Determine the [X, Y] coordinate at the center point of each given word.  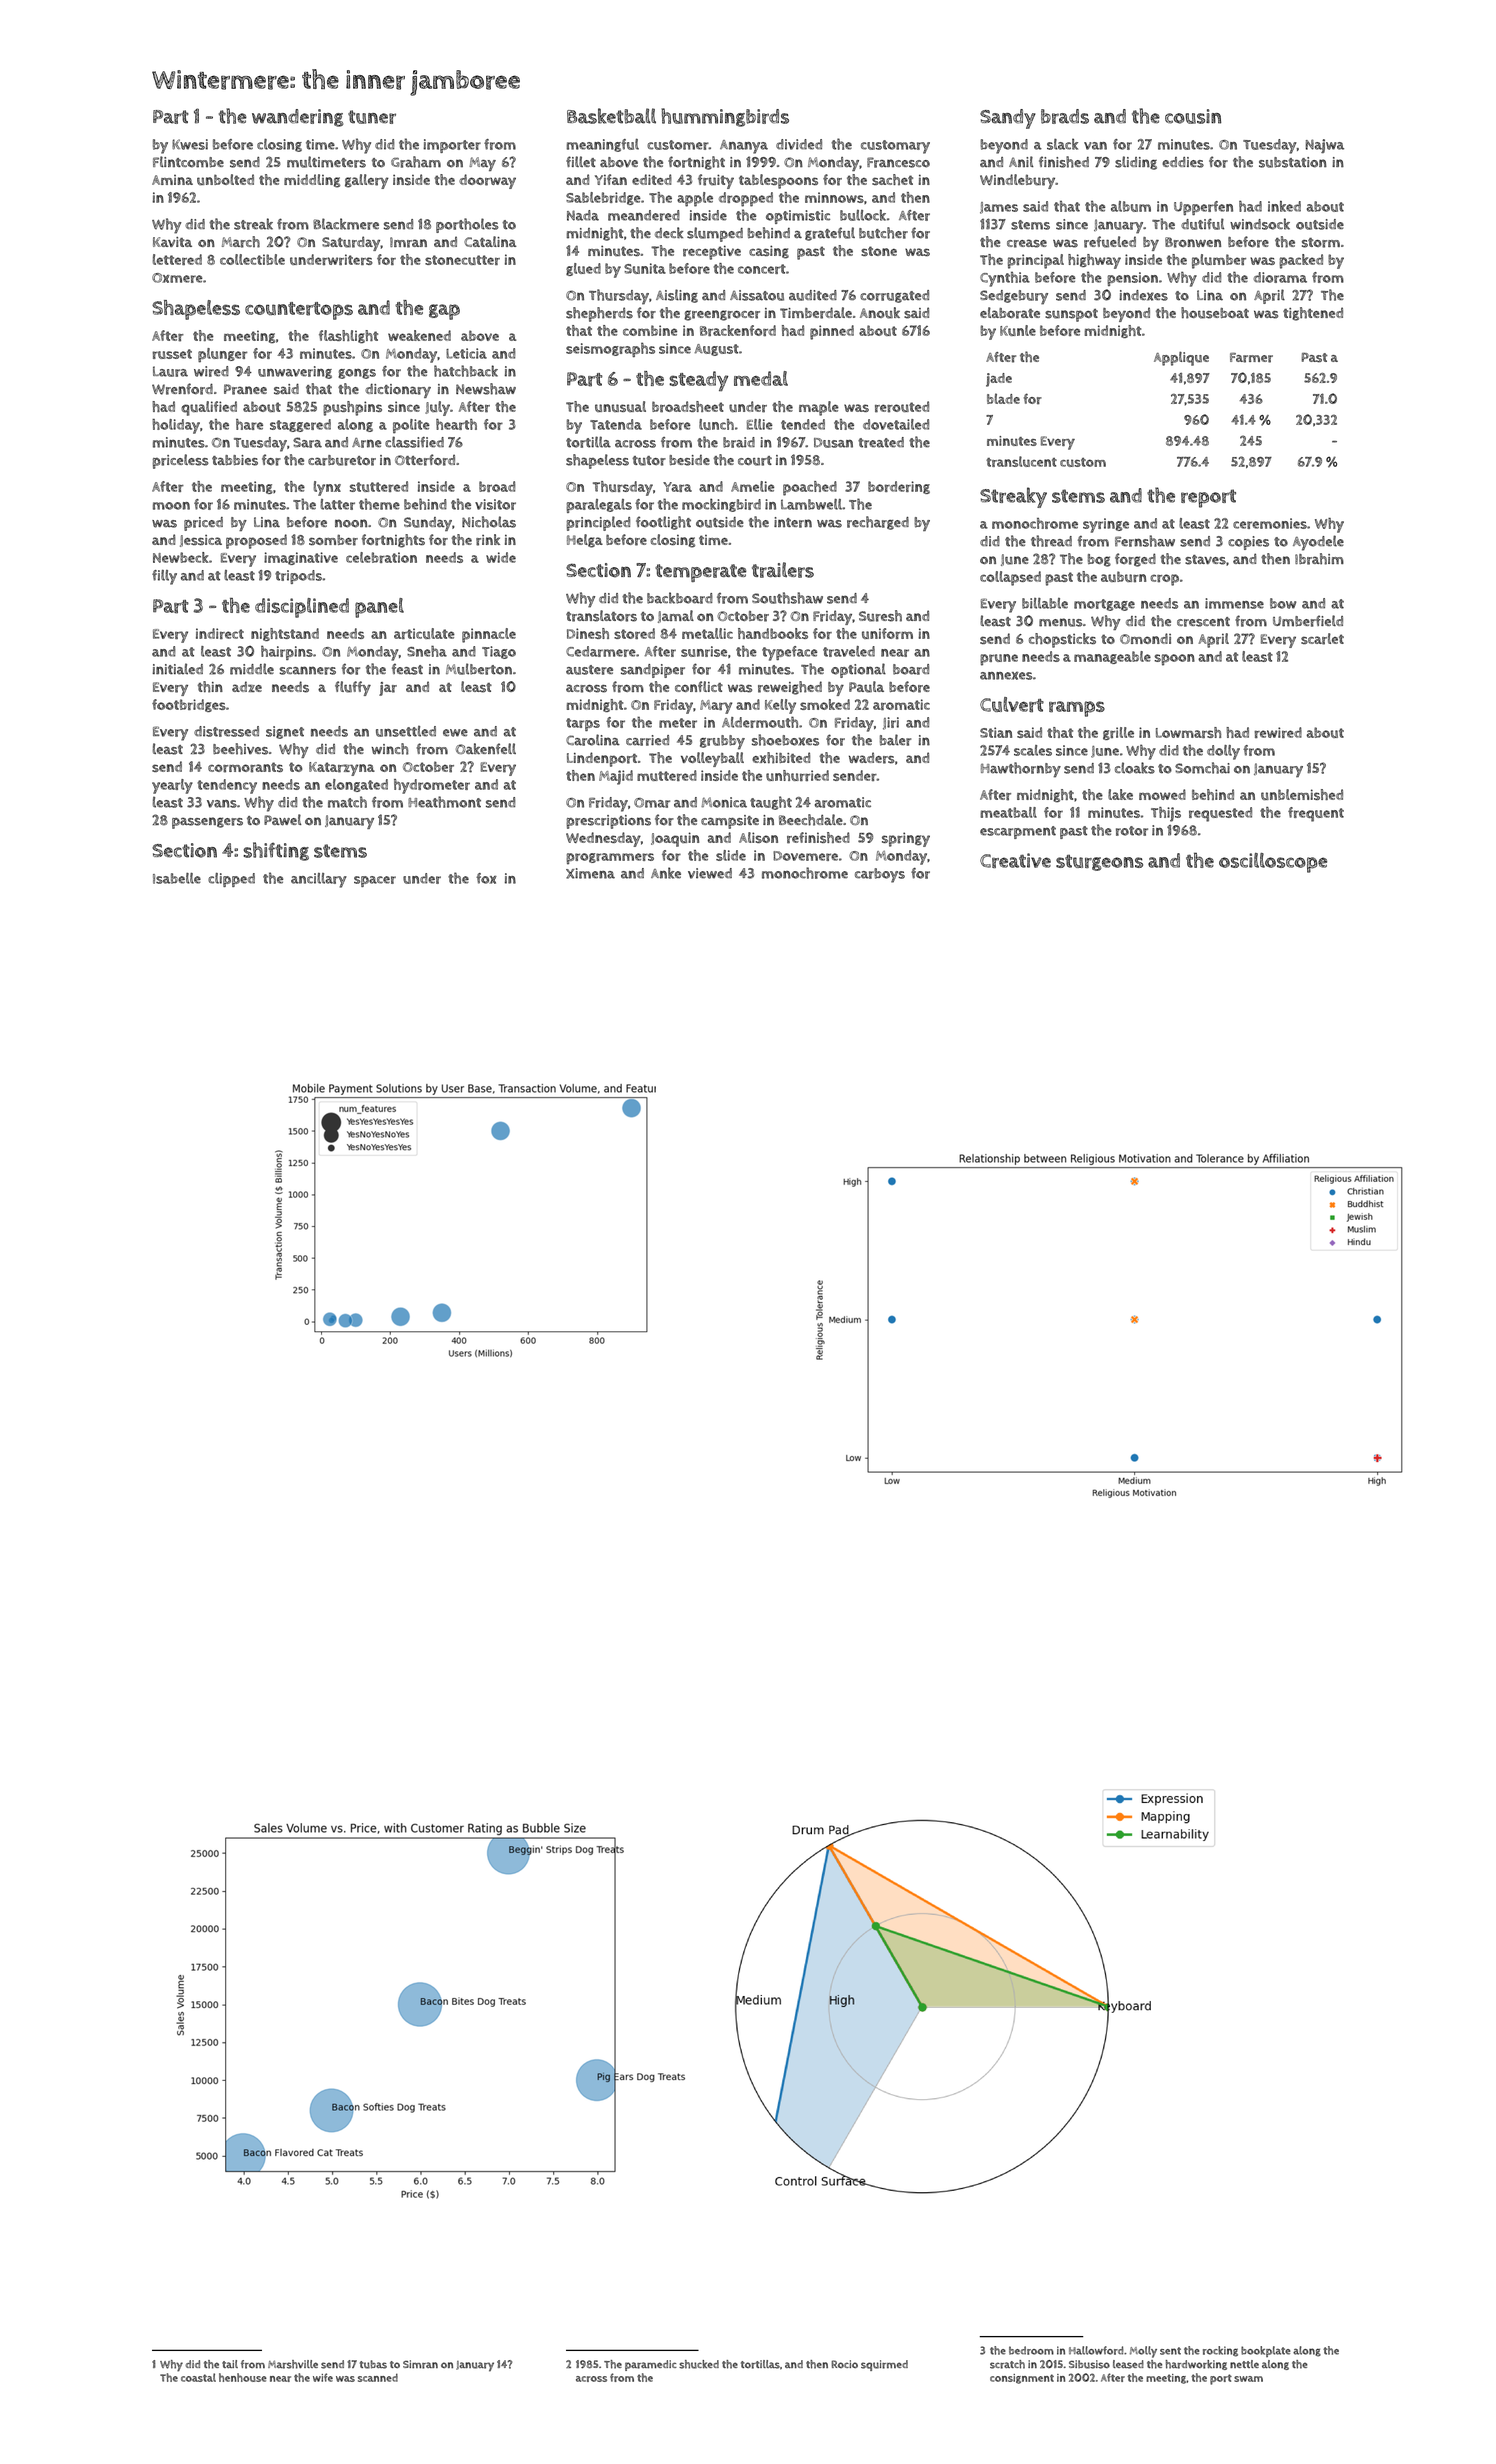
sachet [892, 179]
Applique [1181, 359]
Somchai [1202, 768]
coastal [198, 2377]
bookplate [1265, 2351]
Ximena [590, 873]
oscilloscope [1273, 863]
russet [172, 354]
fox [486, 878]
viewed [710, 873]
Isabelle [177, 878]
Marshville [293, 2364]
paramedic [651, 2365]
